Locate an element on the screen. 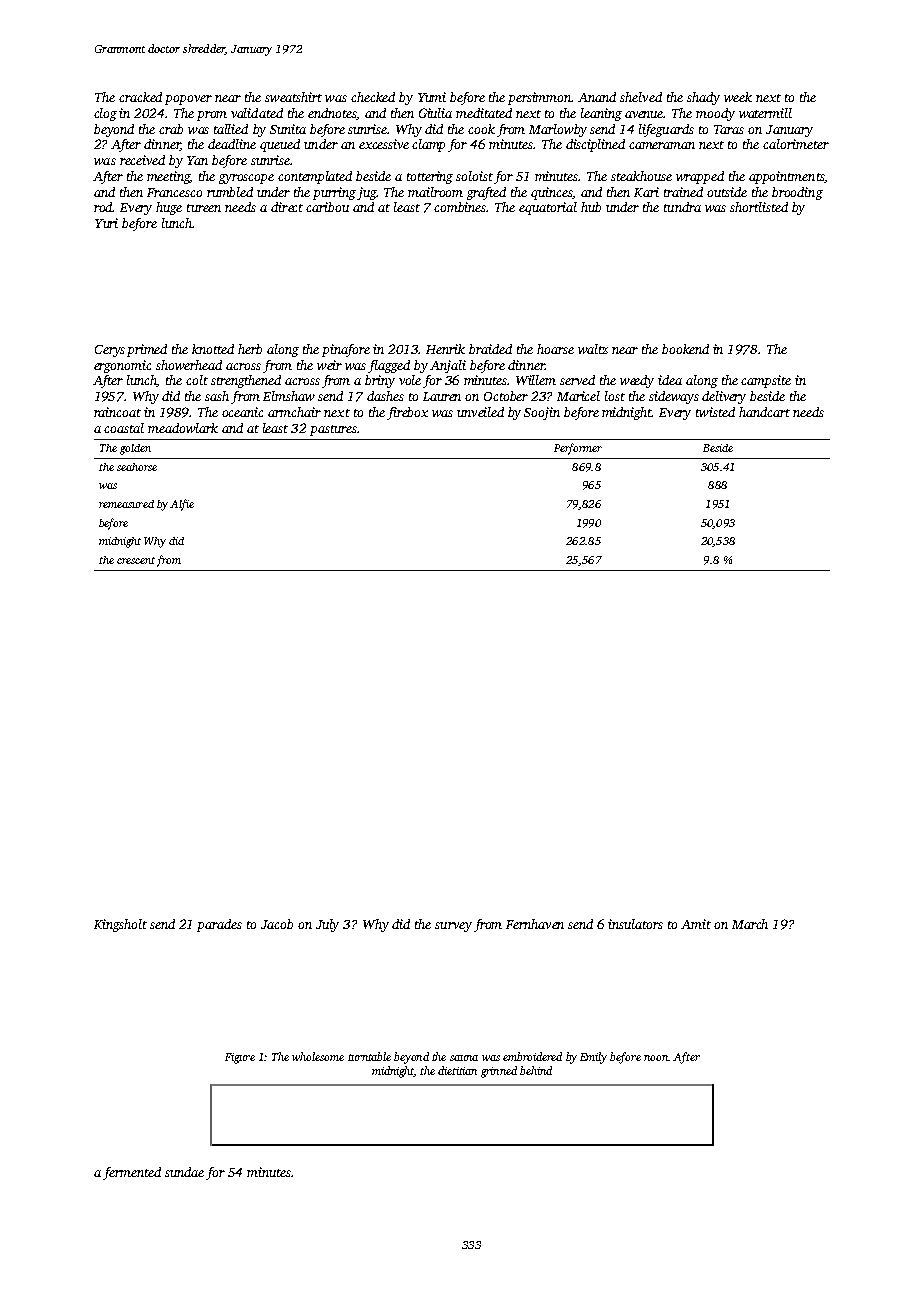 Image resolution: width=924 pixels, height=1308 pixels. July is located at coordinates (327, 925).
